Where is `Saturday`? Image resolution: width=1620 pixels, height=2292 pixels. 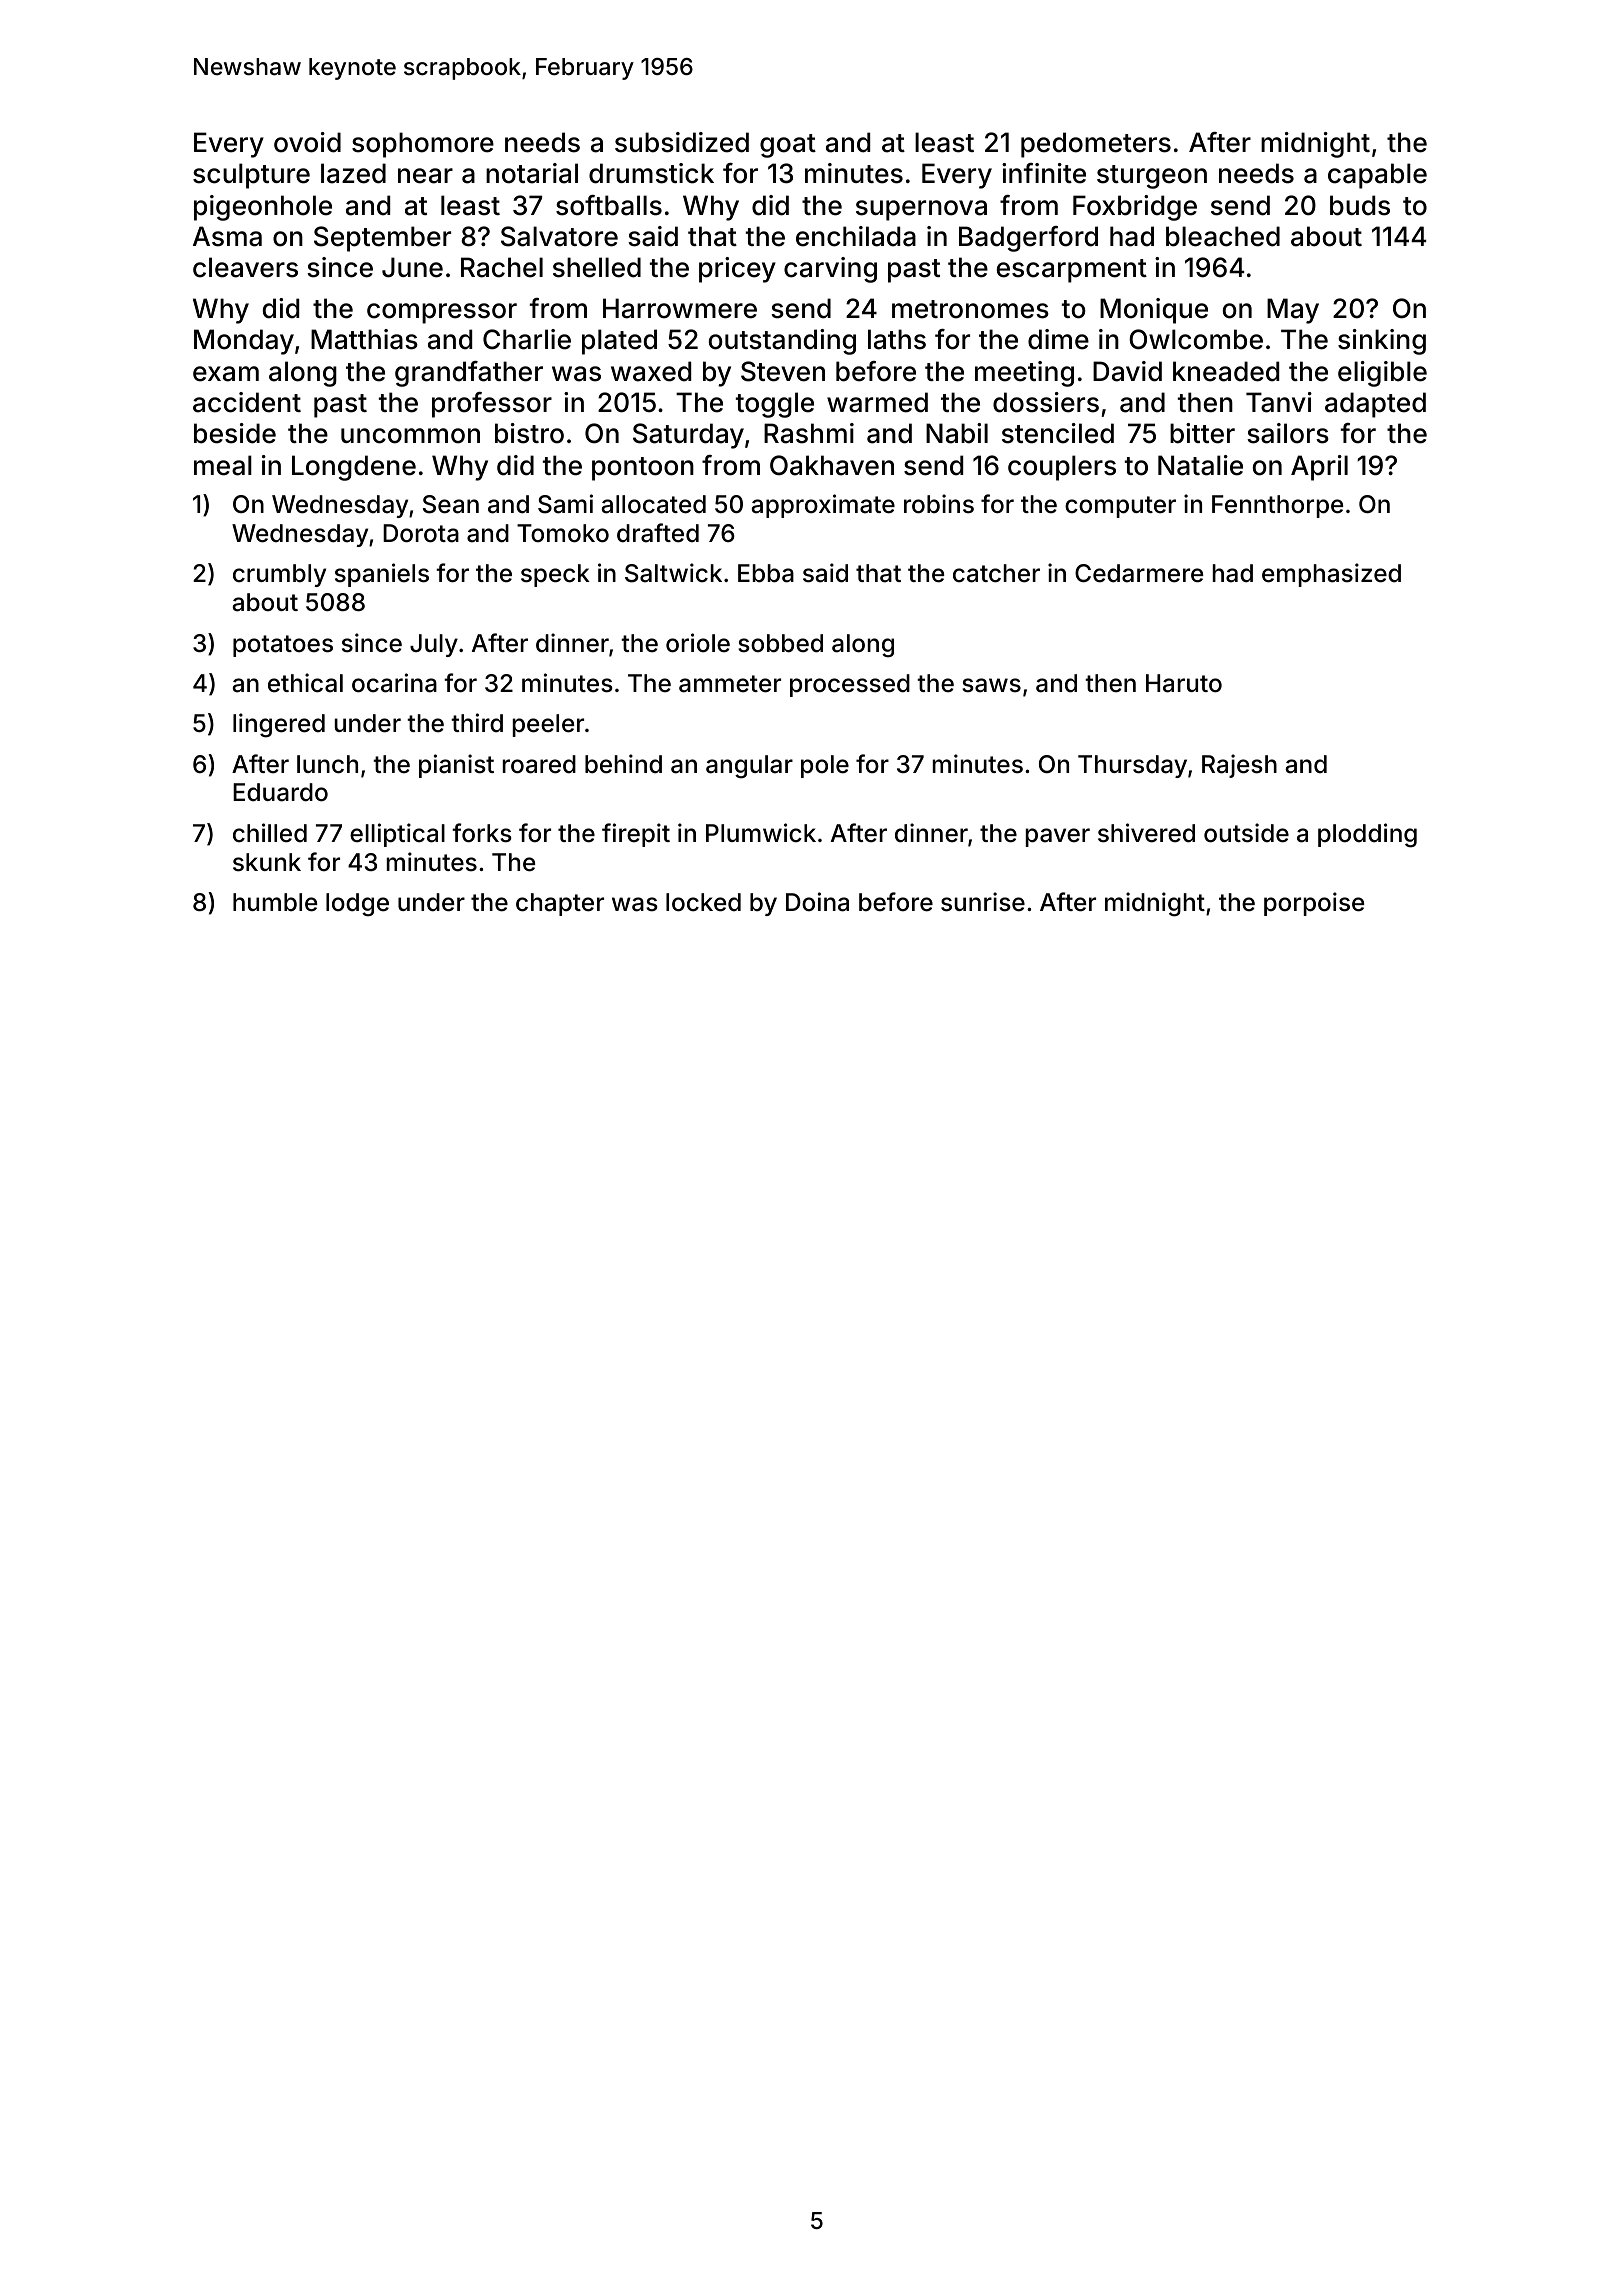
Saturday is located at coordinates (688, 436).
